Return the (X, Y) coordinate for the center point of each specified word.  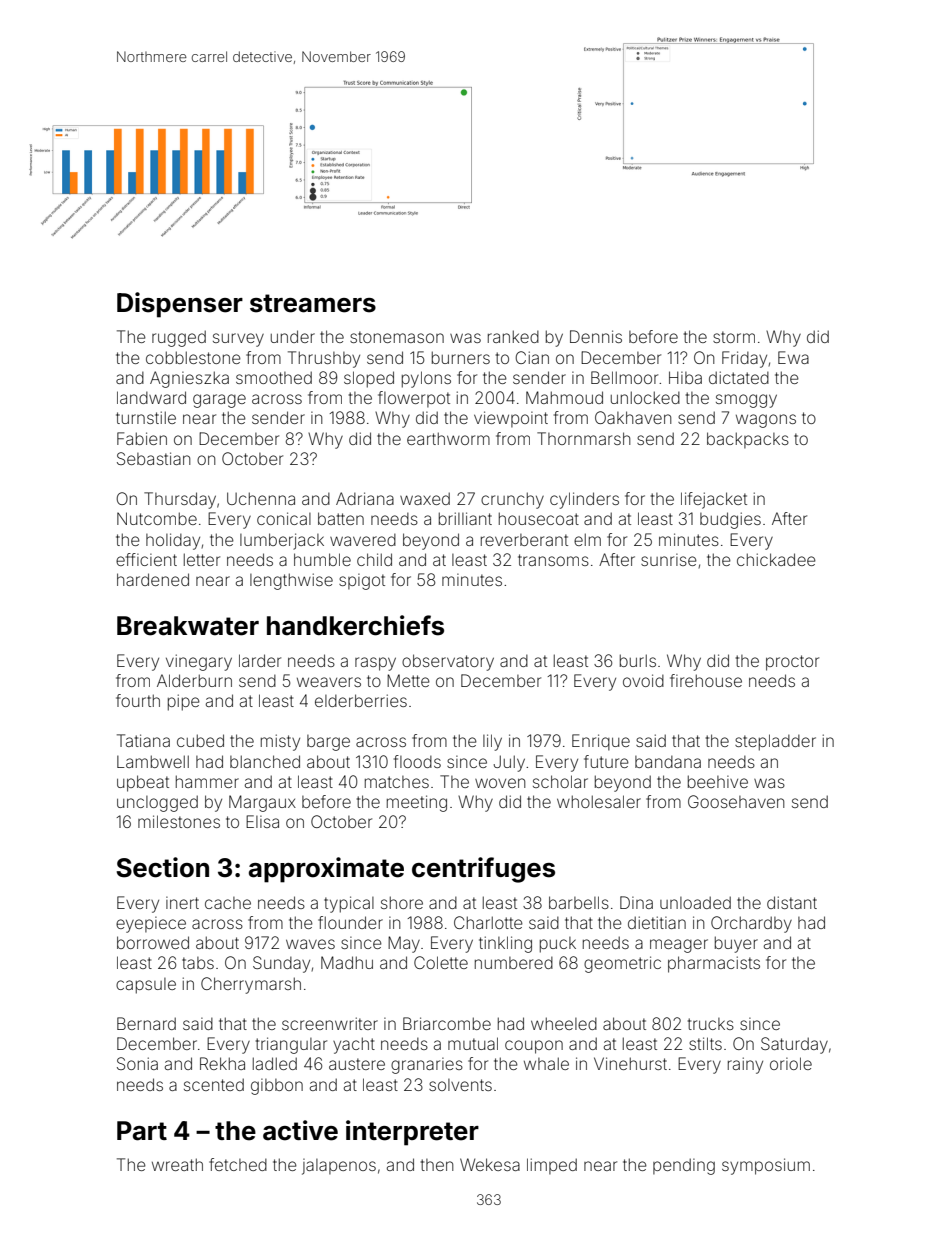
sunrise (669, 560)
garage (219, 401)
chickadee (776, 559)
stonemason (397, 337)
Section (162, 867)
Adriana (365, 498)
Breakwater (188, 626)
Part (142, 1131)
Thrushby (324, 359)
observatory (448, 662)
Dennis (596, 336)
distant (792, 902)
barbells (579, 902)
